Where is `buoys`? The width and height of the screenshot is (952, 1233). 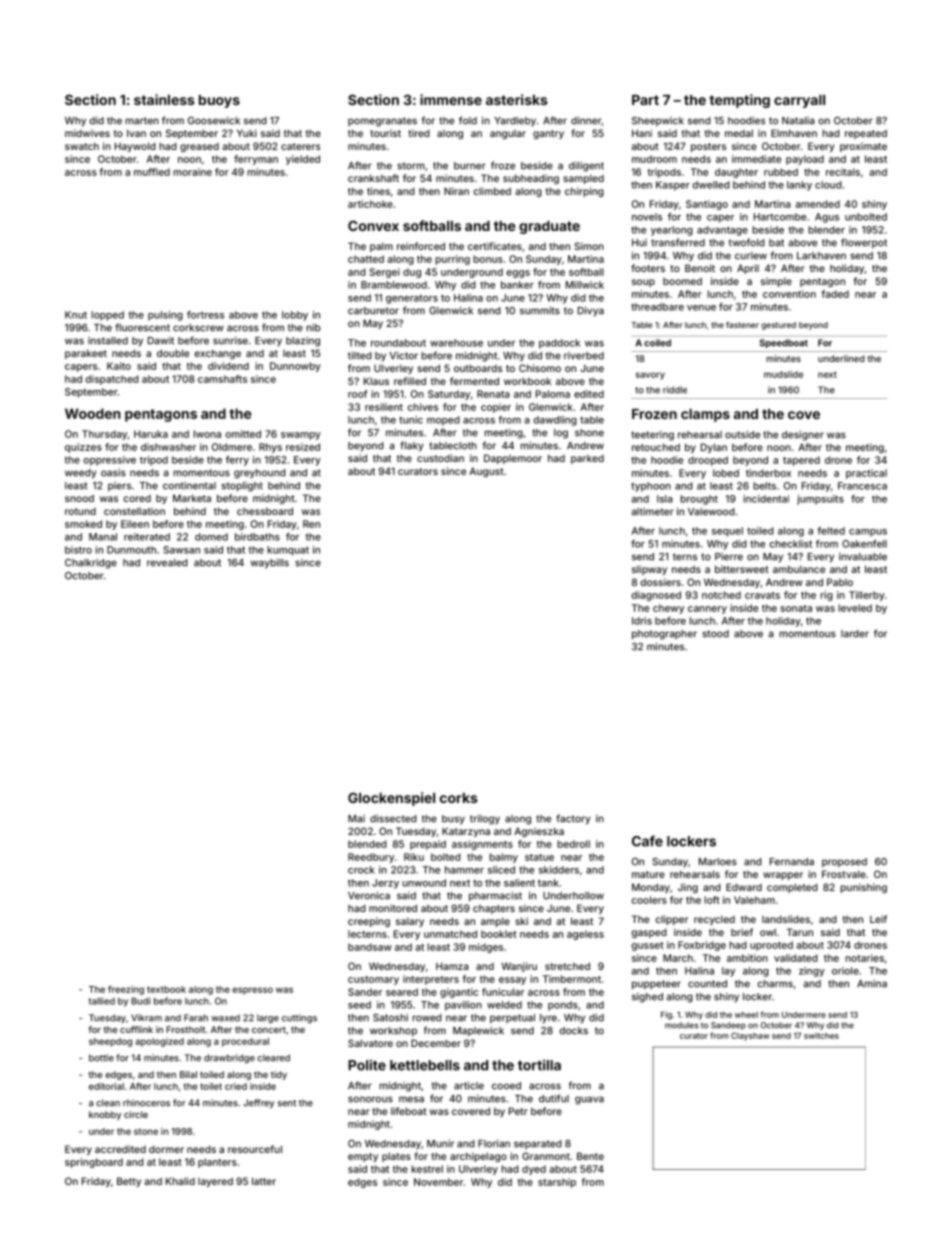 buoys is located at coordinates (219, 101).
